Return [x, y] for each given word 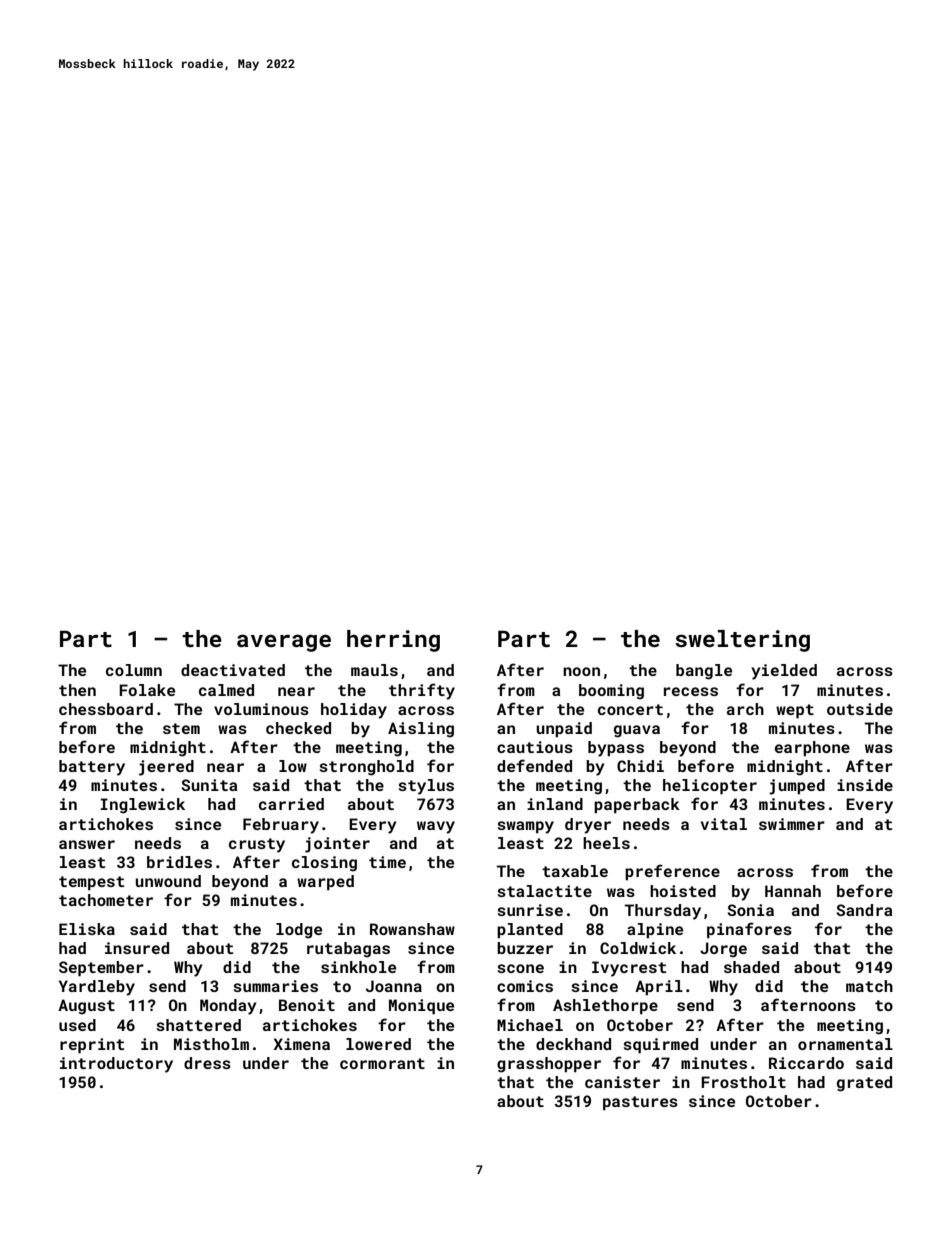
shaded [751, 967]
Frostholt [743, 1082]
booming [611, 692]
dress [207, 1063]
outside [860, 709]
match [869, 986]
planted [530, 930]
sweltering [742, 641]
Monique [421, 1007]
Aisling [421, 730]
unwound [168, 881]
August [86, 1007]
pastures [640, 1103]
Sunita [209, 785]
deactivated [233, 670]
